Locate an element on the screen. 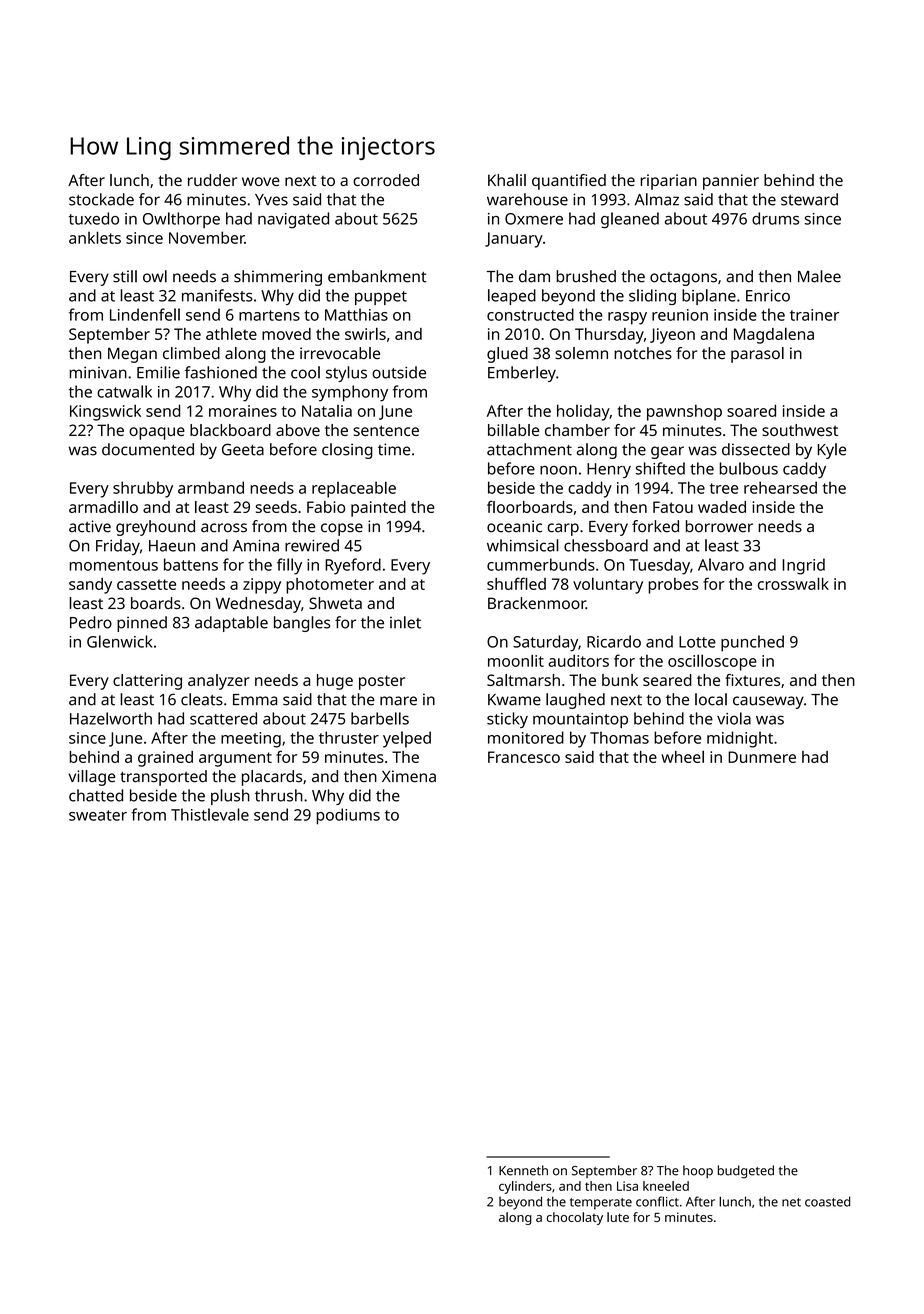 The image size is (924, 1314). sliding is located at coordinates (652, 297).
